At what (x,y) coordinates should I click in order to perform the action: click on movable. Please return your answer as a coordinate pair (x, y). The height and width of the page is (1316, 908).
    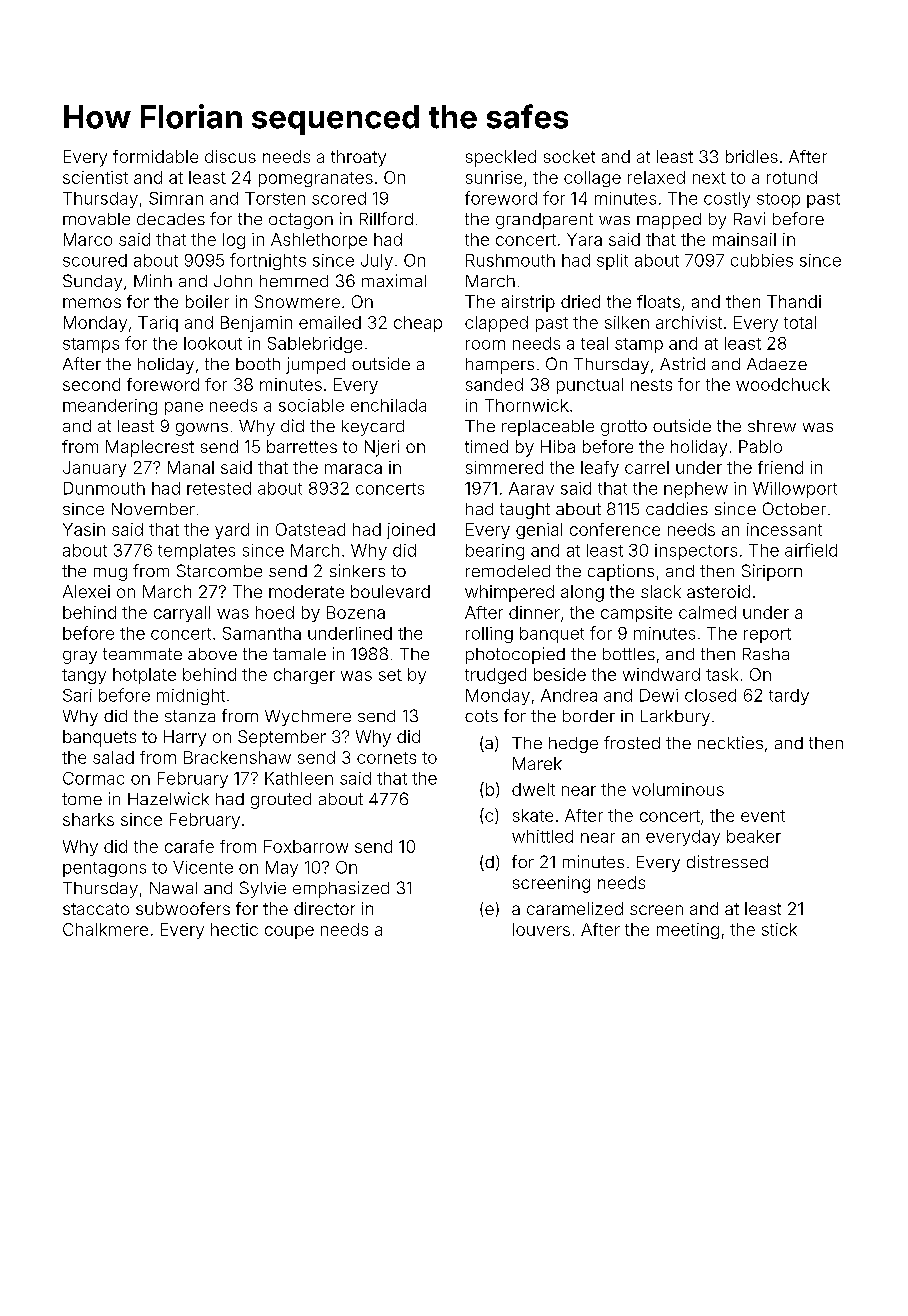
    Looking at the image, I should click on (96, 219).
